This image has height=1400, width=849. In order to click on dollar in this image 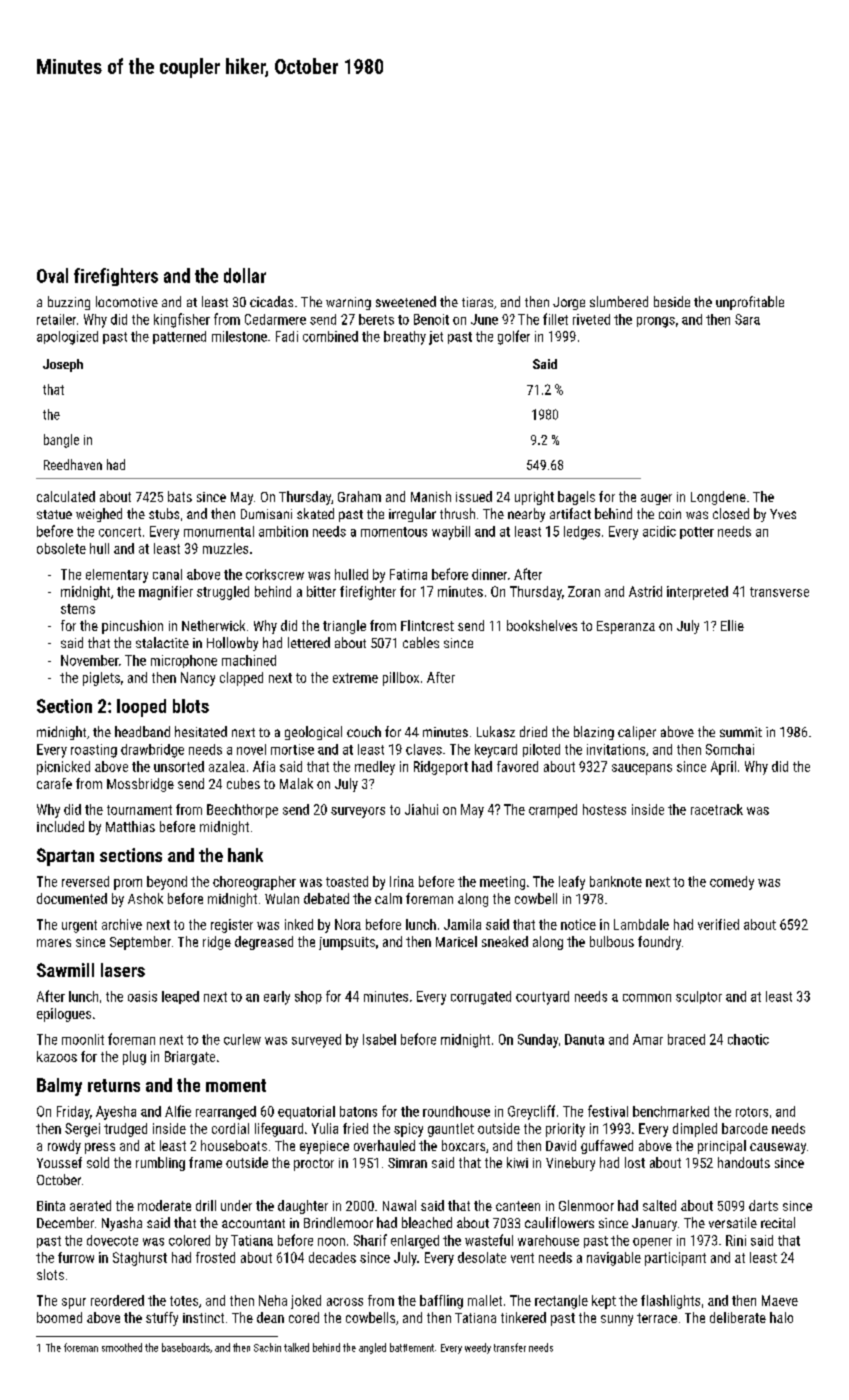, I will do `click(245, 275)`.
